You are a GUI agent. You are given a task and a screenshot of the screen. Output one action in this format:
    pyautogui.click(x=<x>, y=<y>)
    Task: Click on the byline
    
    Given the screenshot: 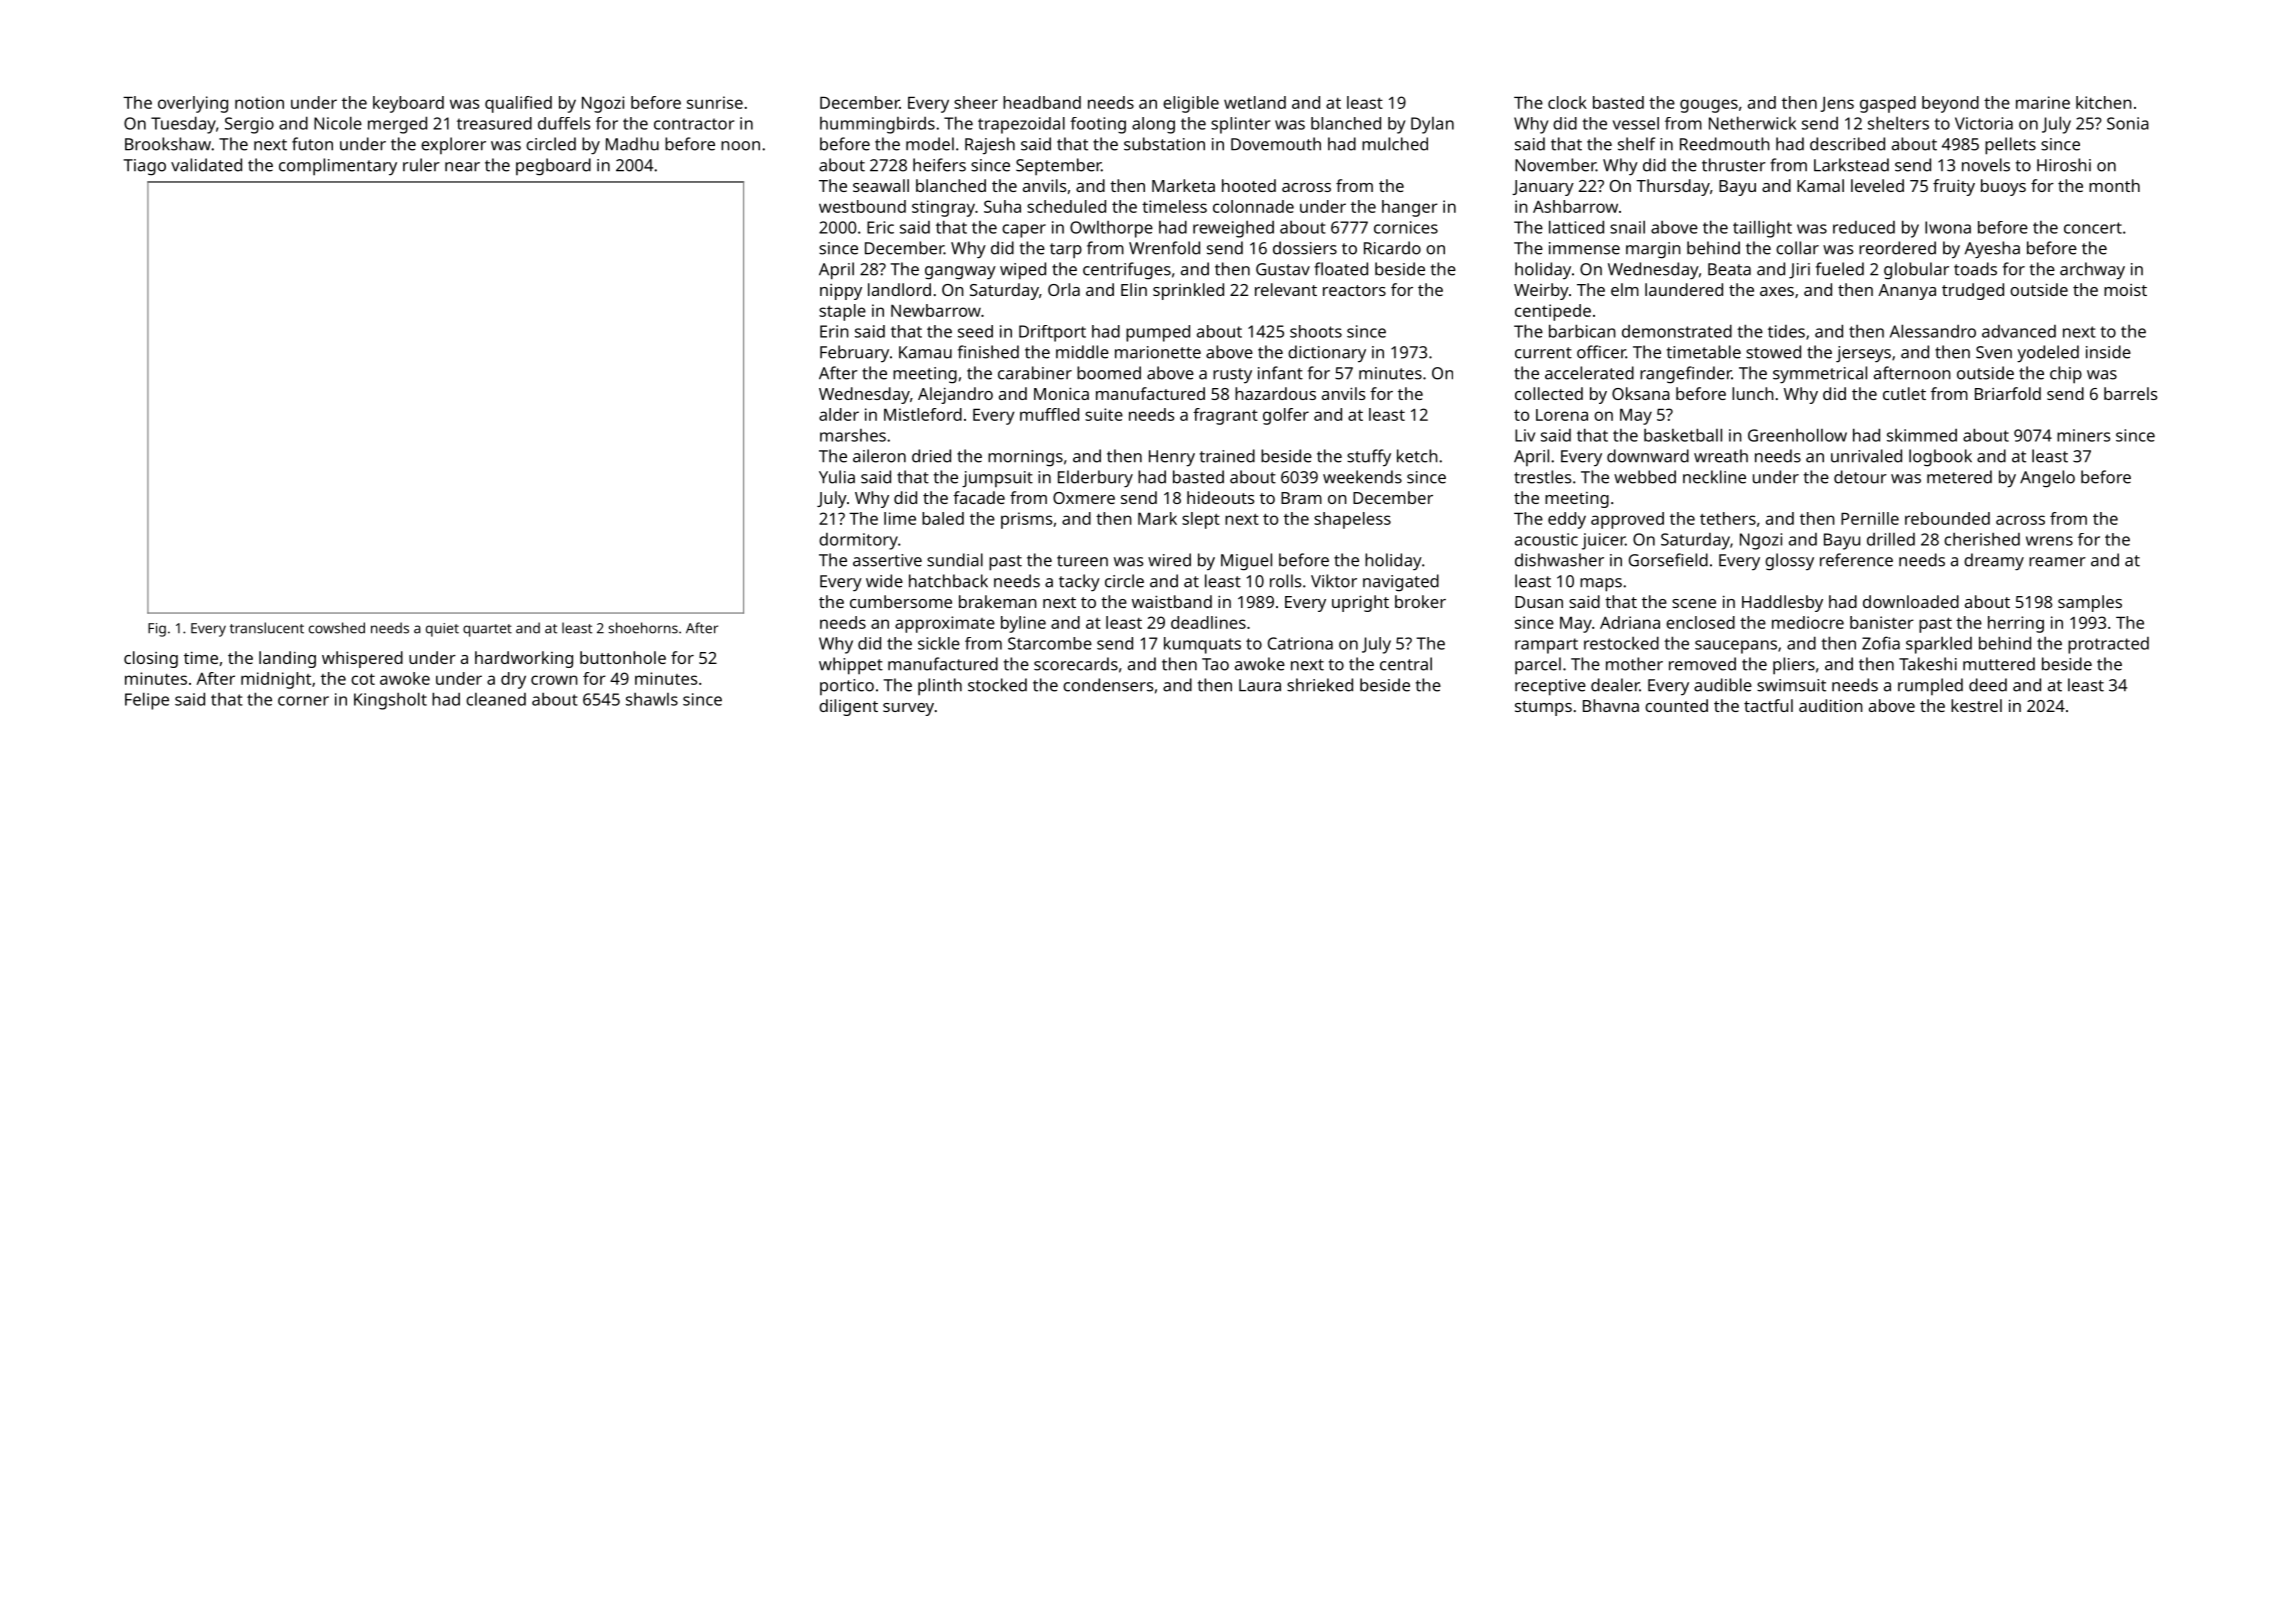 What is the action you would take?
    pyautogui.click(x=1023, y=624)
